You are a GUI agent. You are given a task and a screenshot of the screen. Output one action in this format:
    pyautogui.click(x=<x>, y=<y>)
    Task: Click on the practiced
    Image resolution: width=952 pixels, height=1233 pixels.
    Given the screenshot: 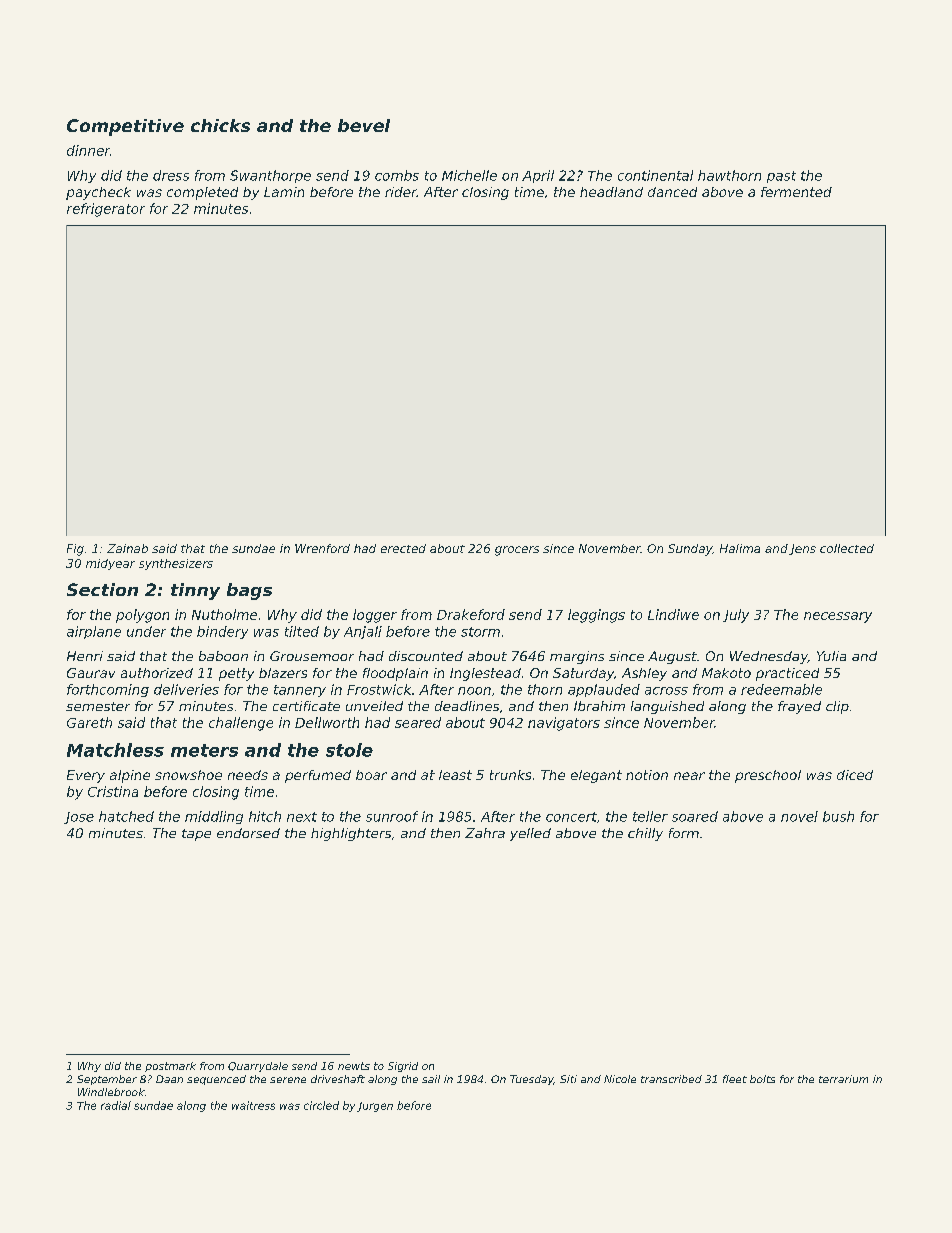 What is the action you would take?
    pyautogui.click(x=787, y=674)
